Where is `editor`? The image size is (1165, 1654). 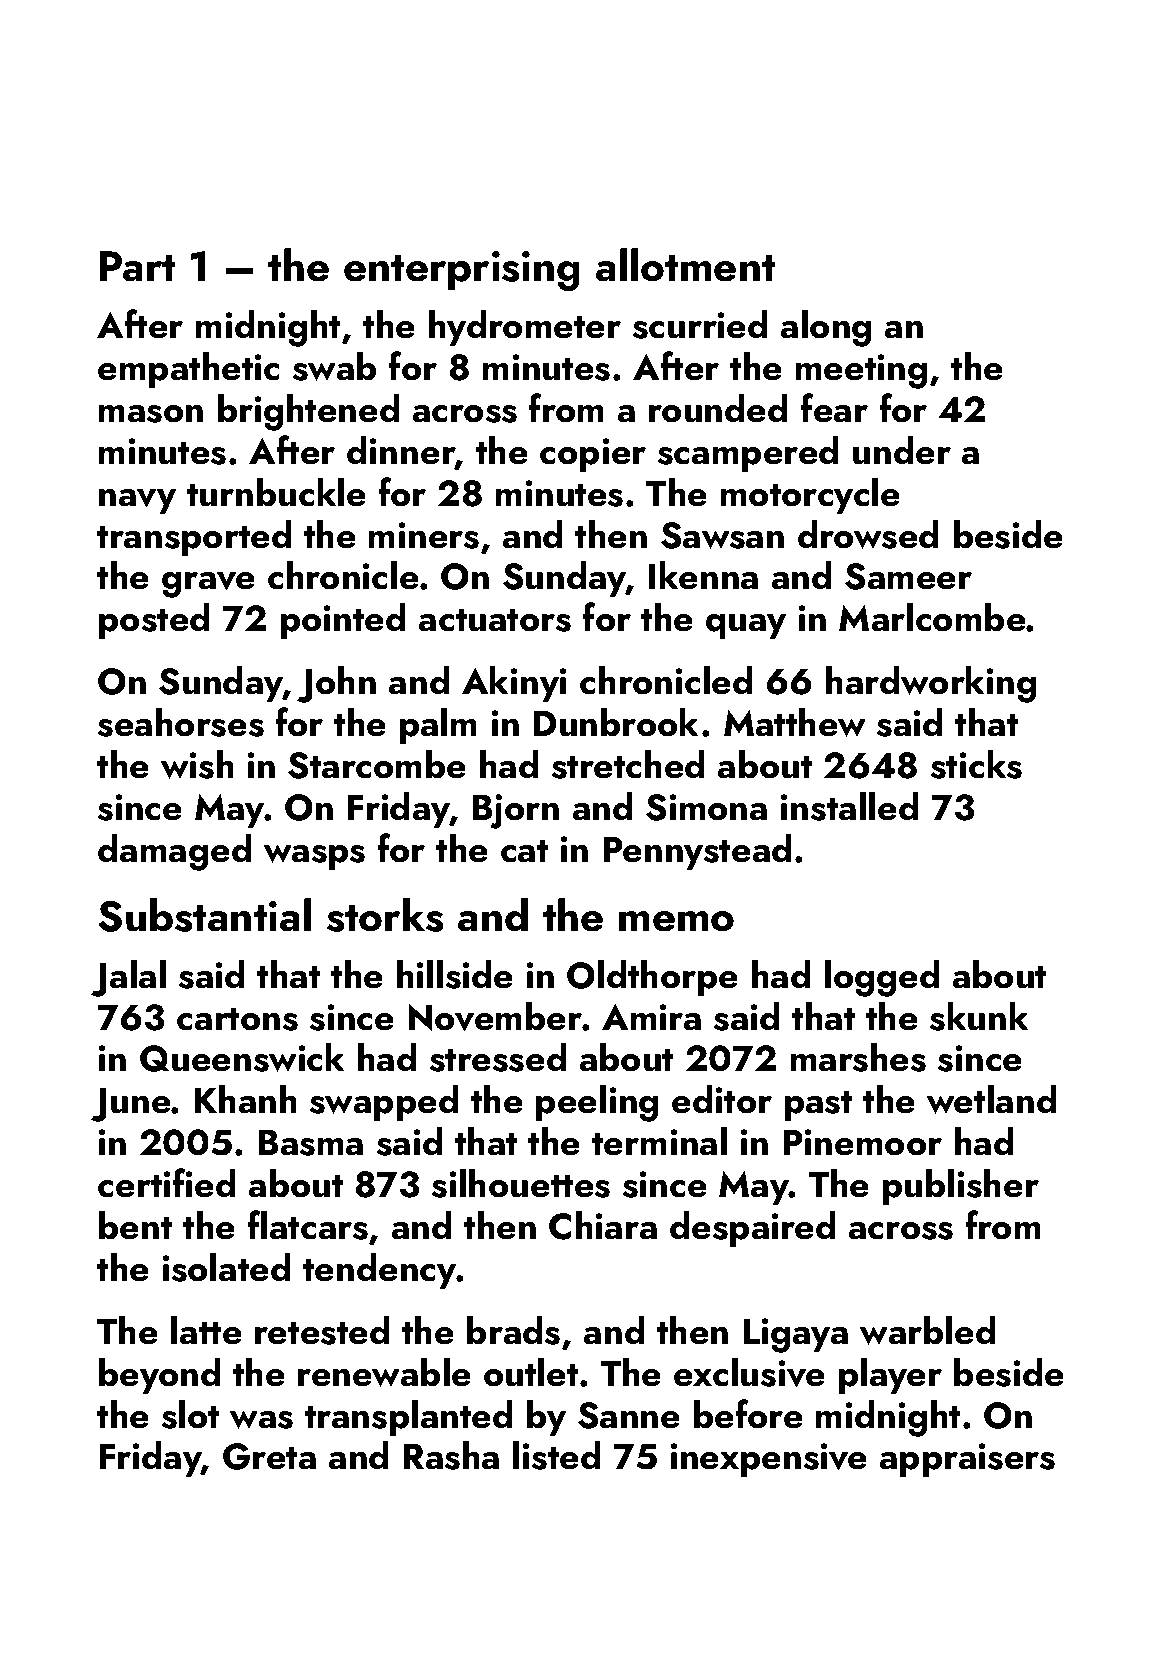
editor is located at coordinates (722, 1099).
